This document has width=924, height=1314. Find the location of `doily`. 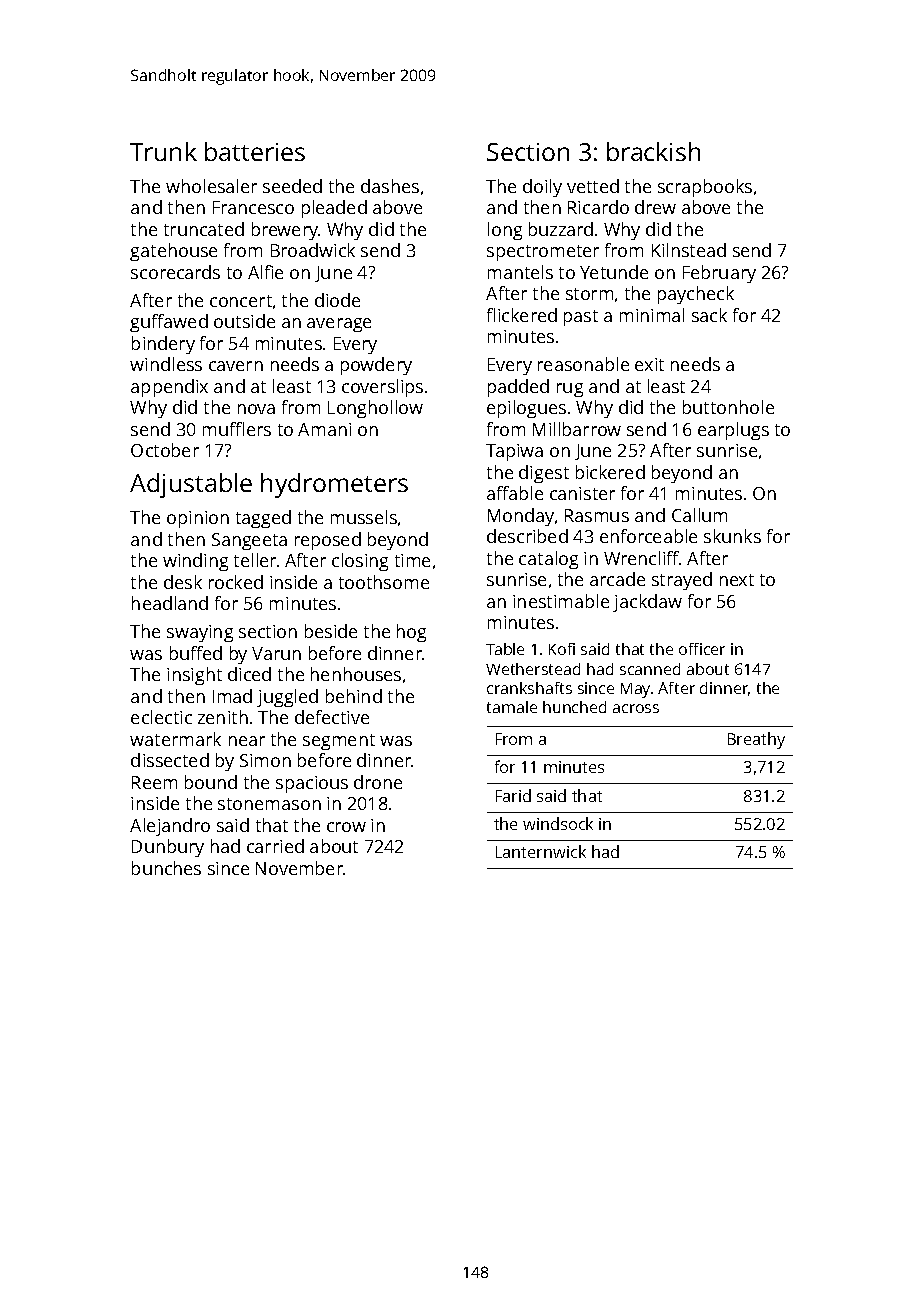

doily is located at coordinates (542, 188).
